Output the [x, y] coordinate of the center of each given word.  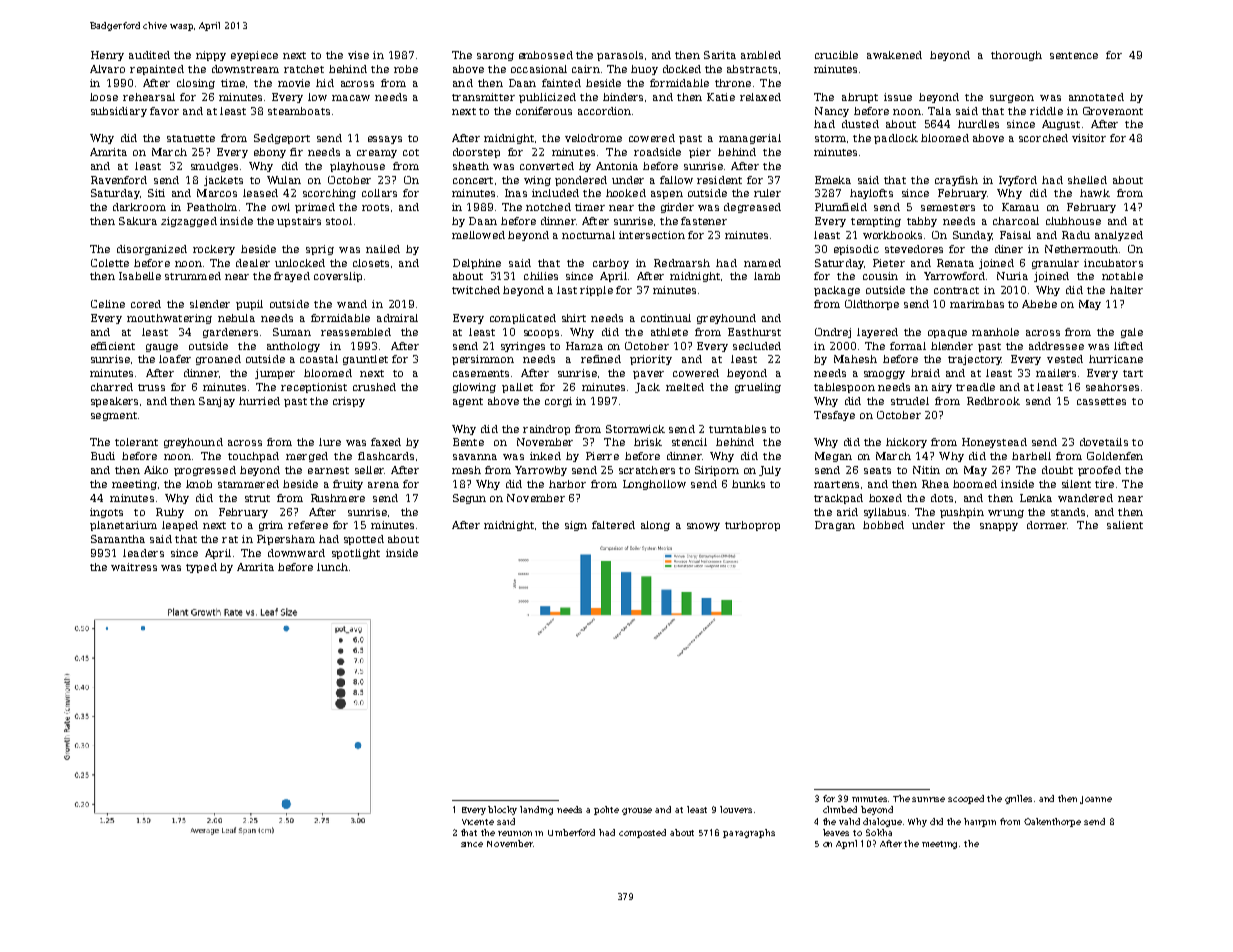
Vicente [478, 822]
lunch [332, 567]
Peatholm [212, 207]
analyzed [1119, 236]
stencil [689, 442]
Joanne [1096, 800]
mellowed [478, 235]
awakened [894, 55]
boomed [975, 484]
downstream [245, 69]
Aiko [156, 470]
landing [536, 810]
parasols [620, 56]
